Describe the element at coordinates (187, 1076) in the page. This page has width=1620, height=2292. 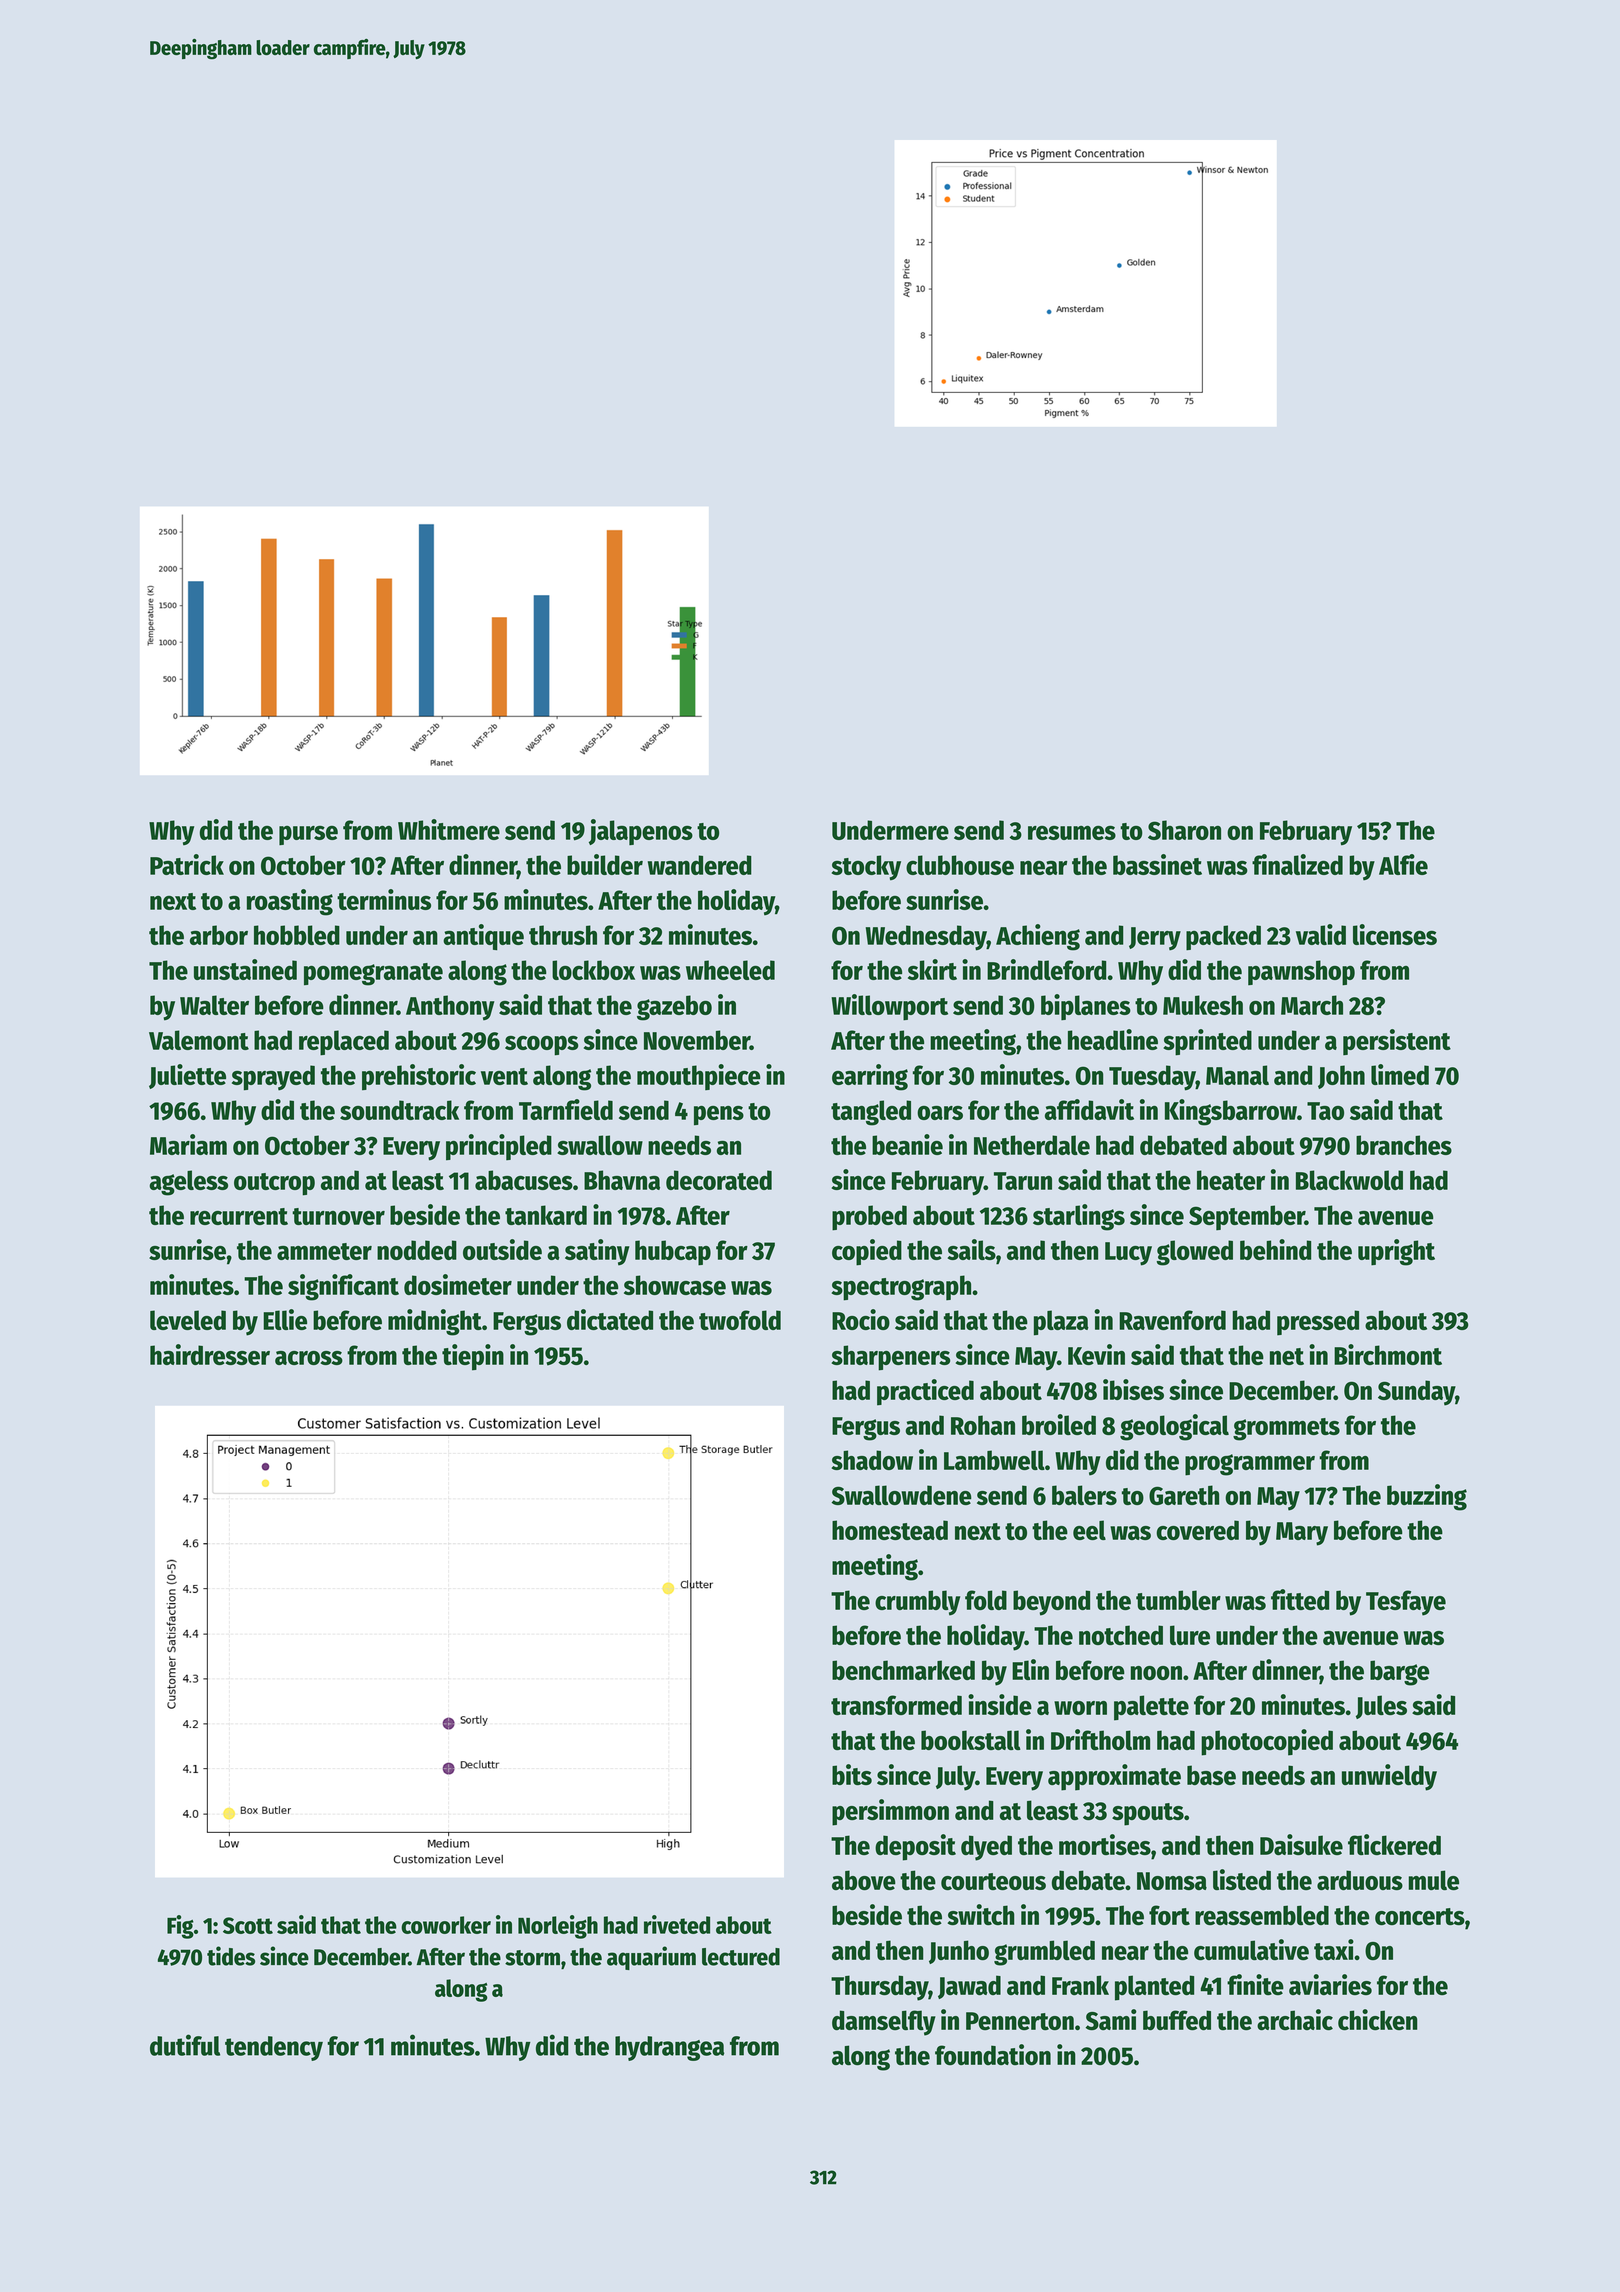
I see `Juliette` at that location.
